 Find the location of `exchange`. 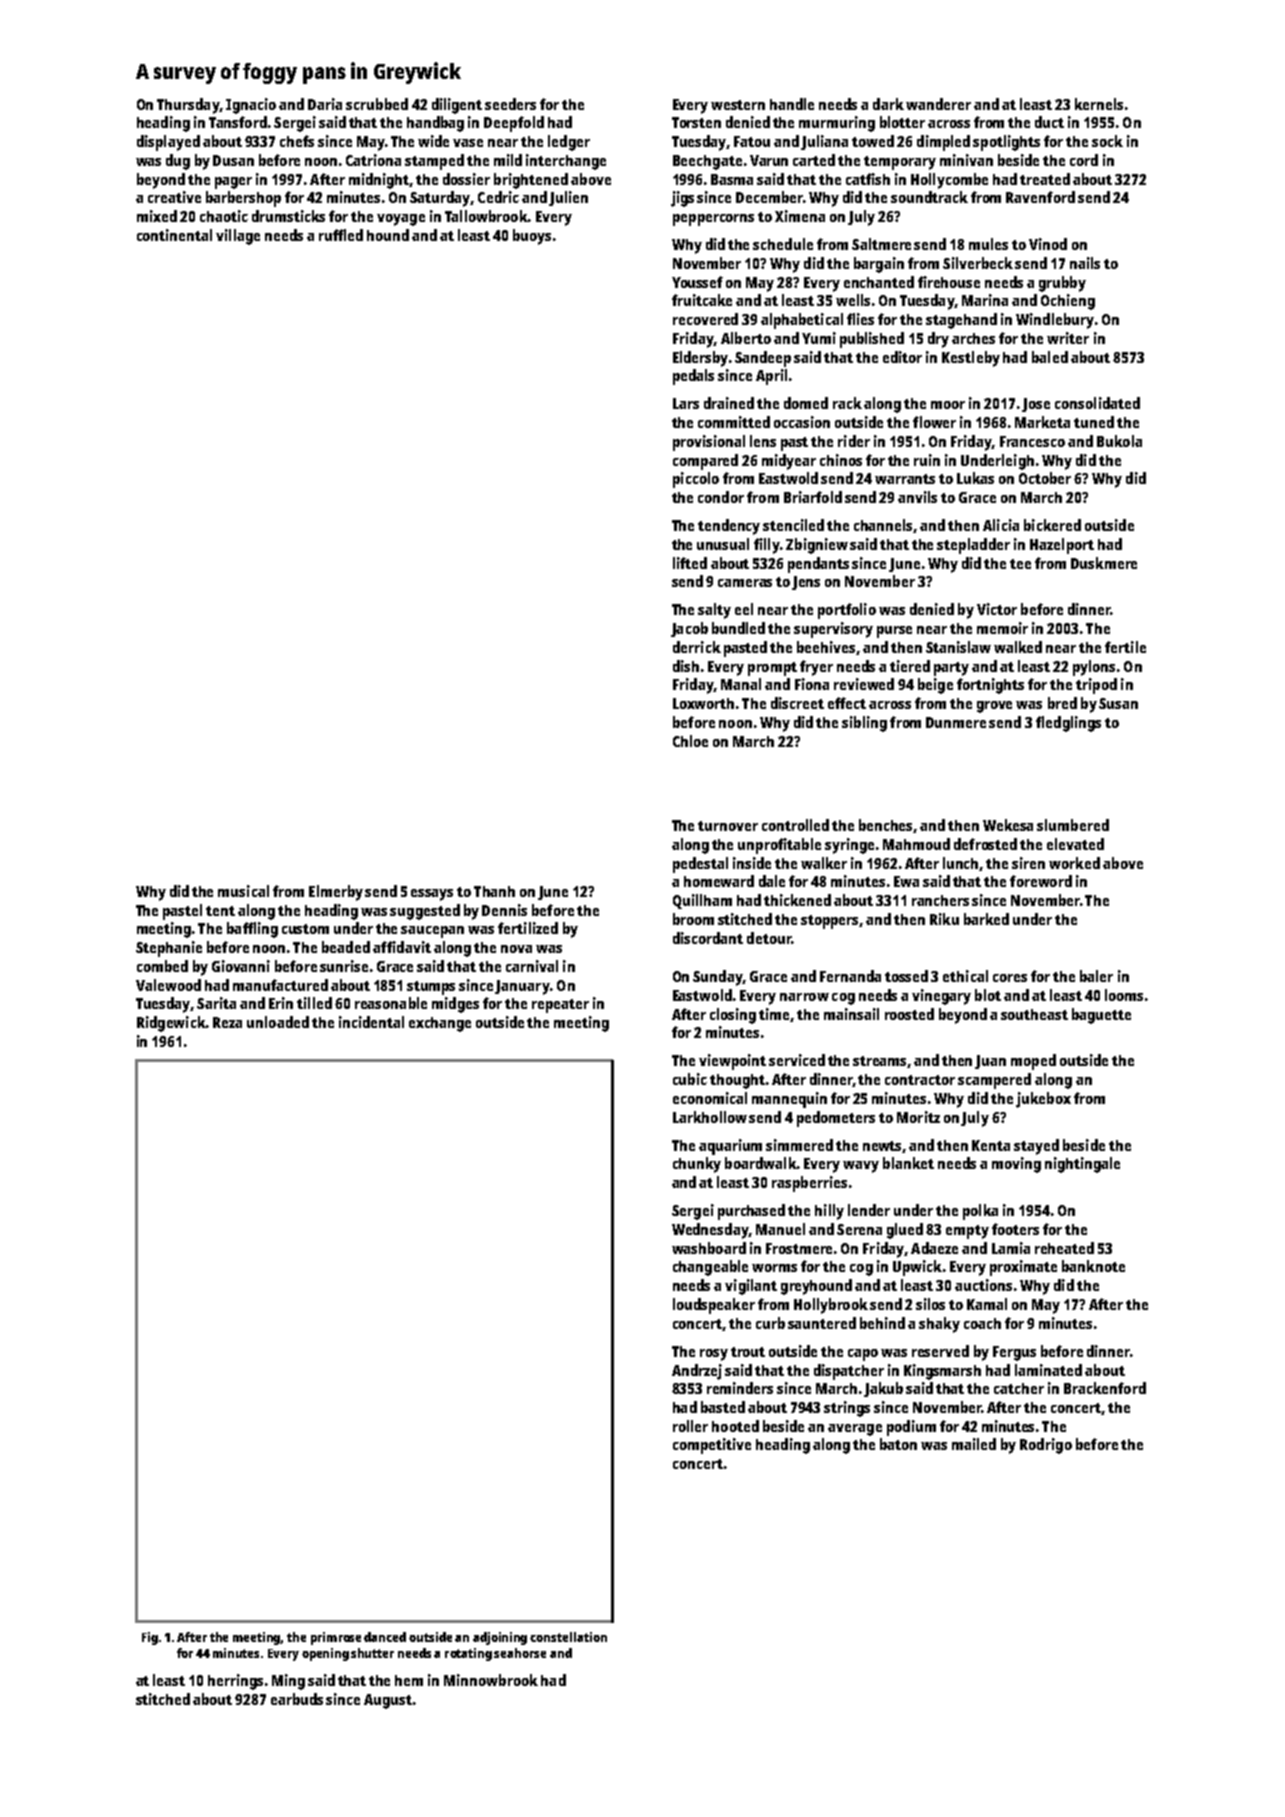

exchange is located at coordinates (440, 1024).
